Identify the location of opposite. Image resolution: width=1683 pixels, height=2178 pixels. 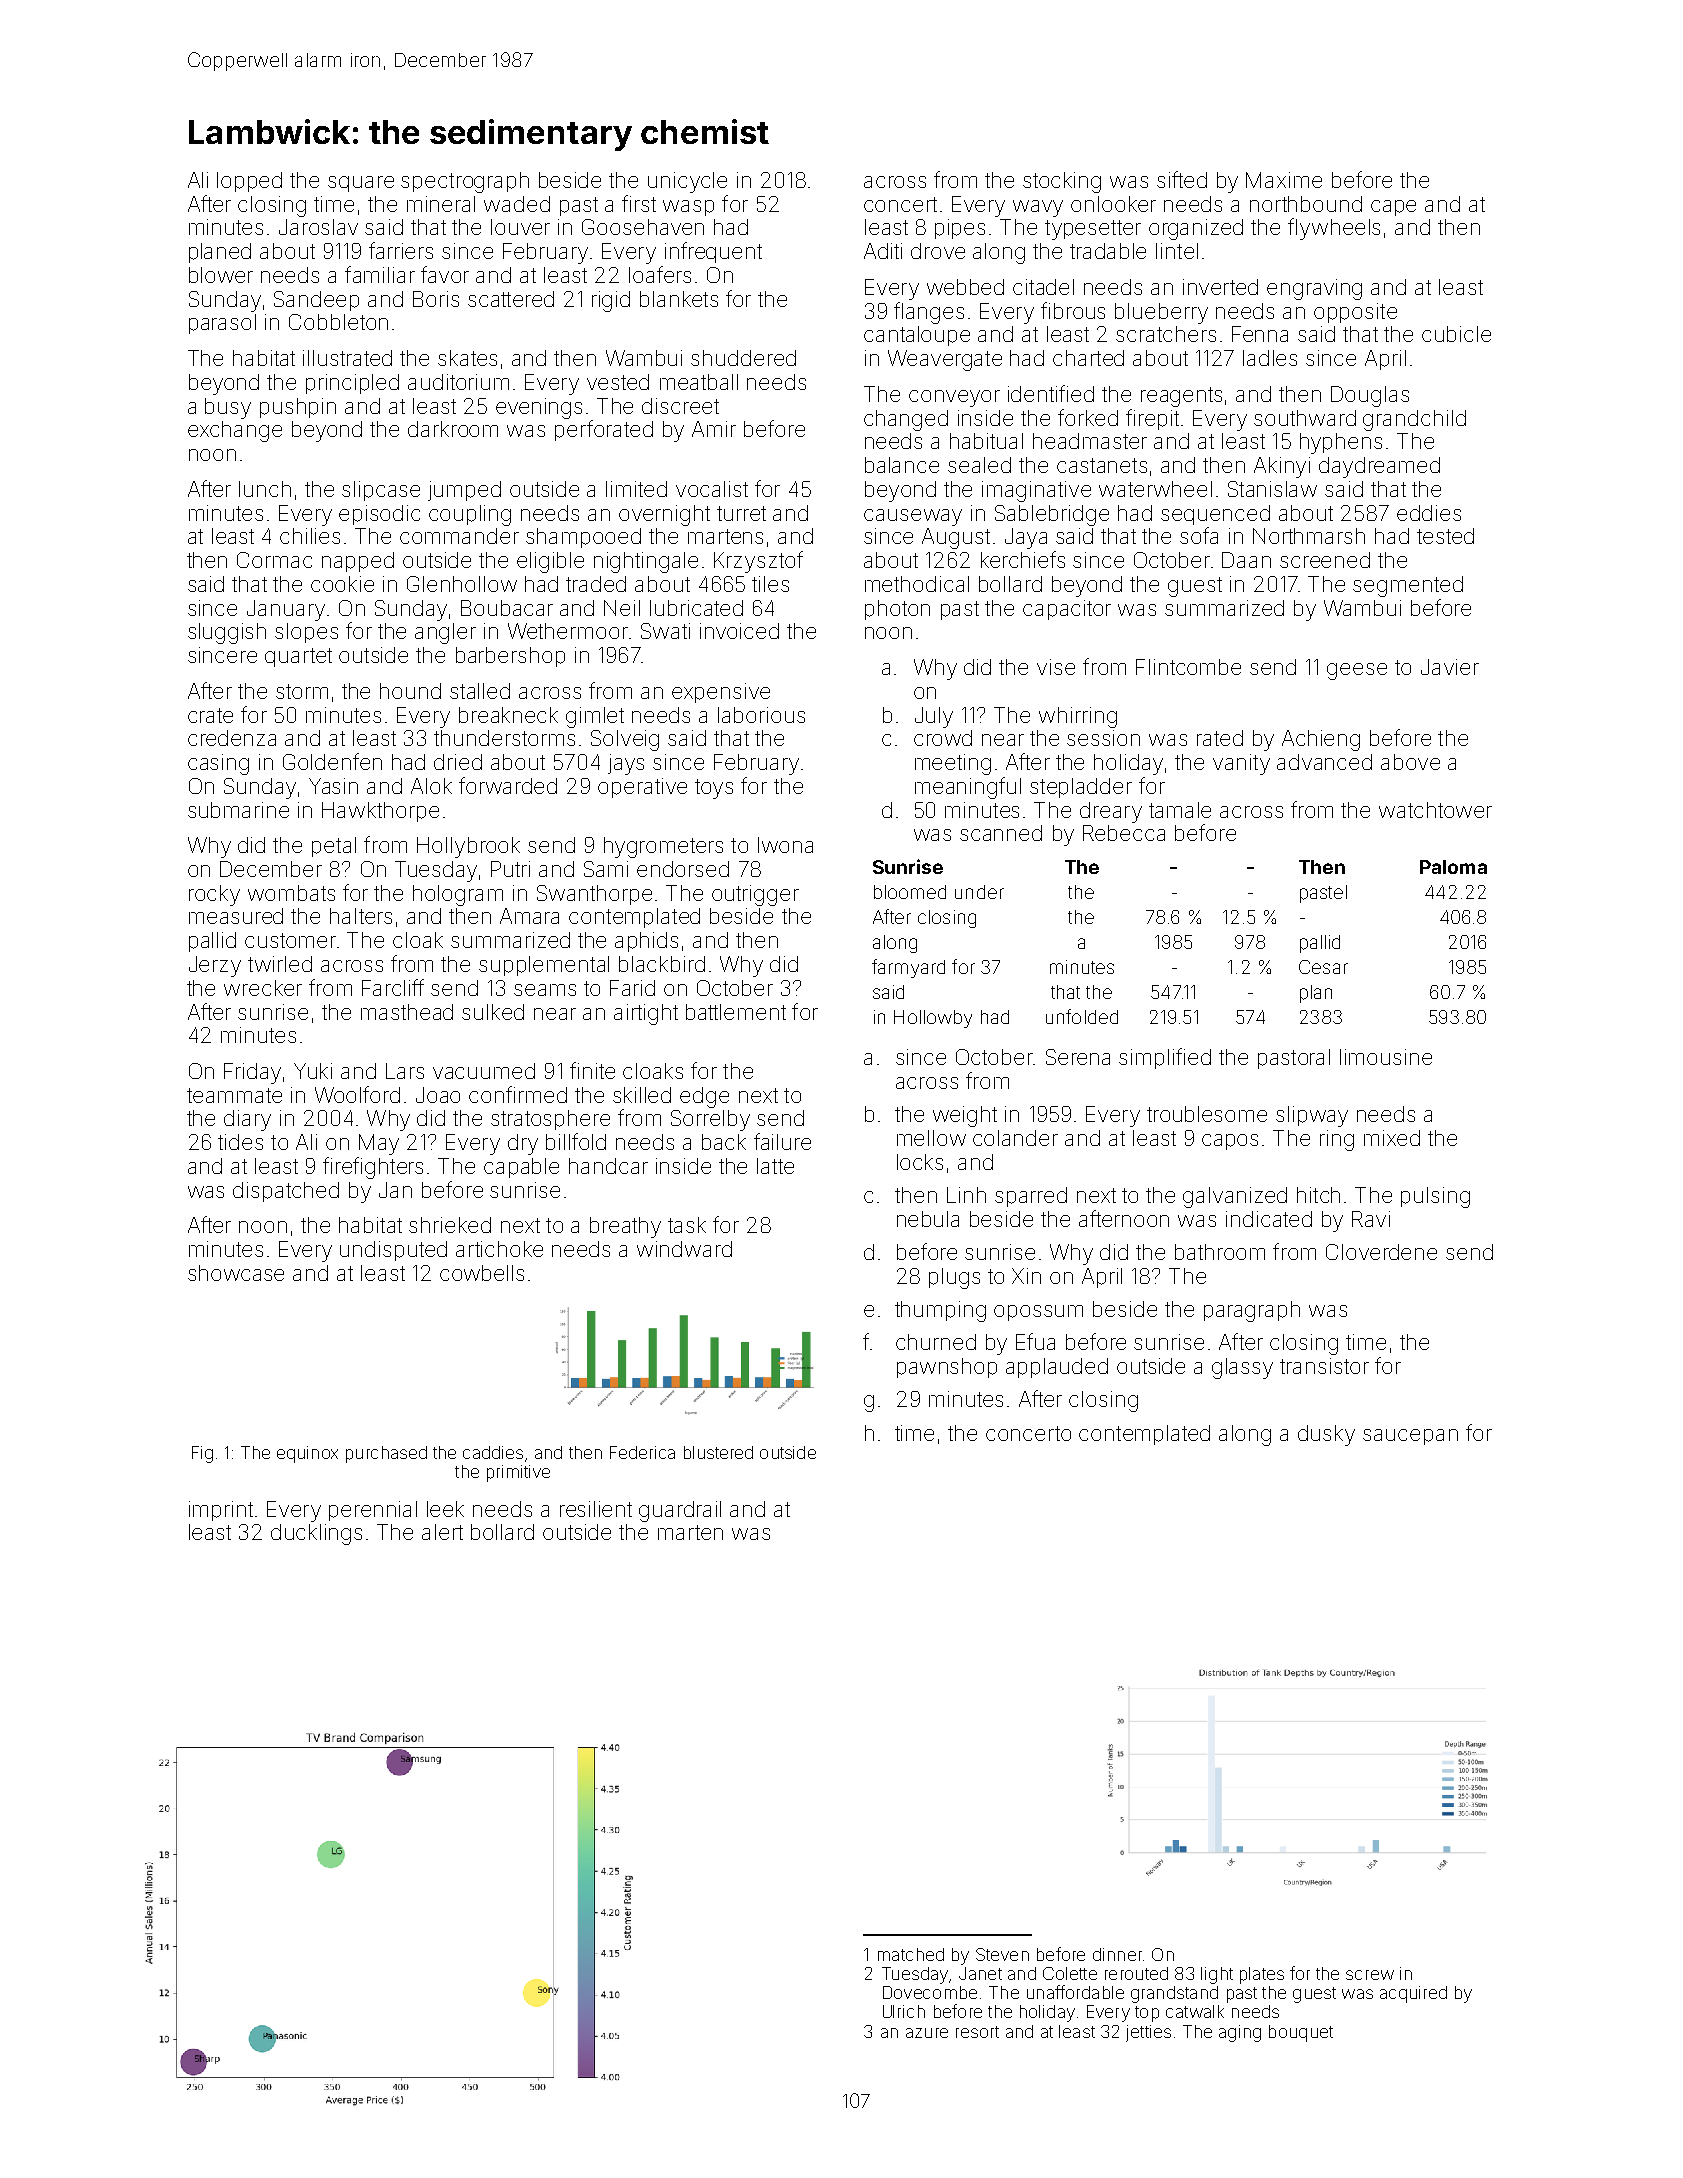
(1355, 313).
